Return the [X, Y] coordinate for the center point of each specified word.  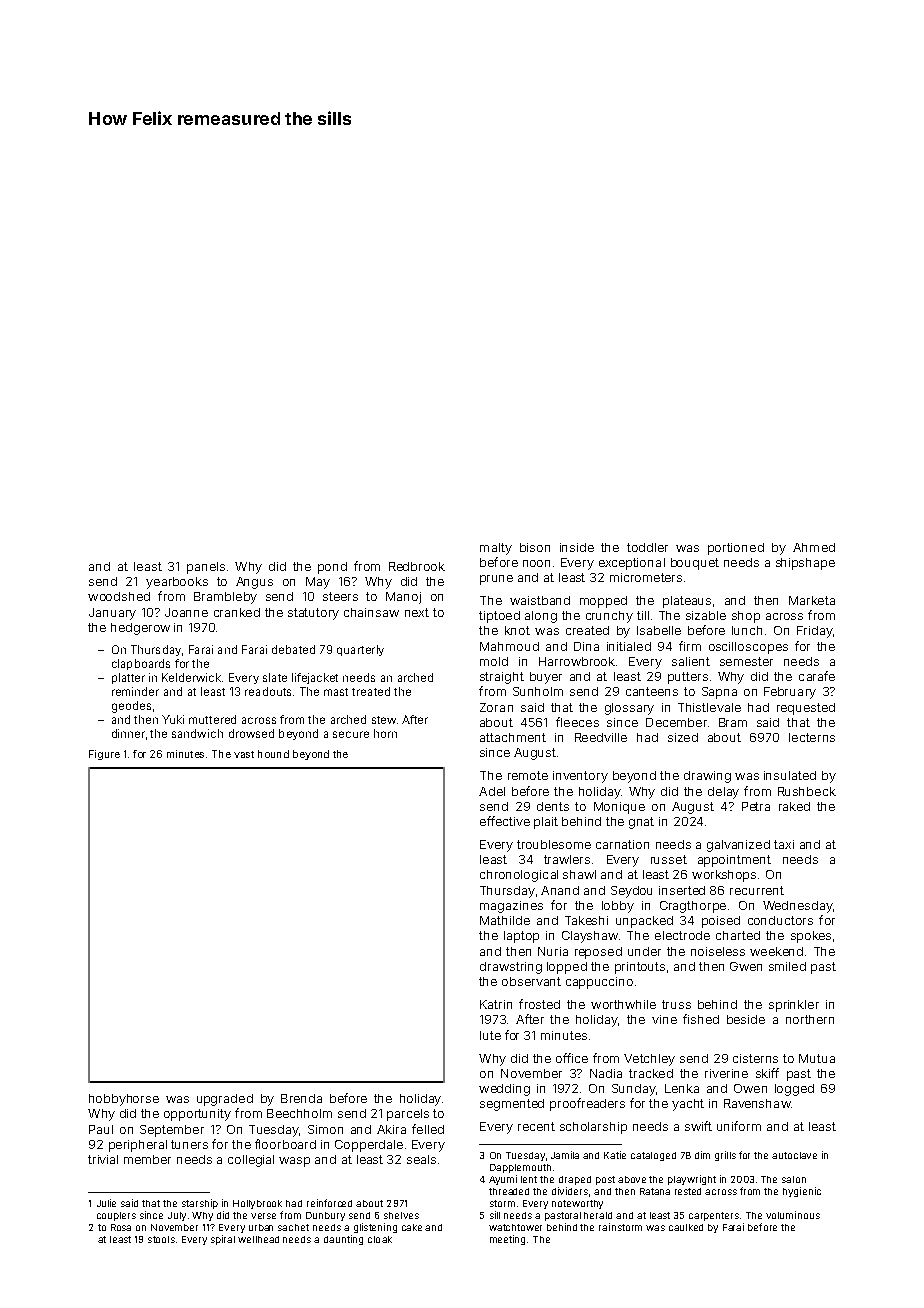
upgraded [225, 1100]
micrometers [646, 577]
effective [505, 821]
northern [810, 1019]
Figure [104, 755]
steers [340, 596]
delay [723, 793]
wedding [504, 1090]
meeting [507, 1240]
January [112, 614]
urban [261, 1227]
